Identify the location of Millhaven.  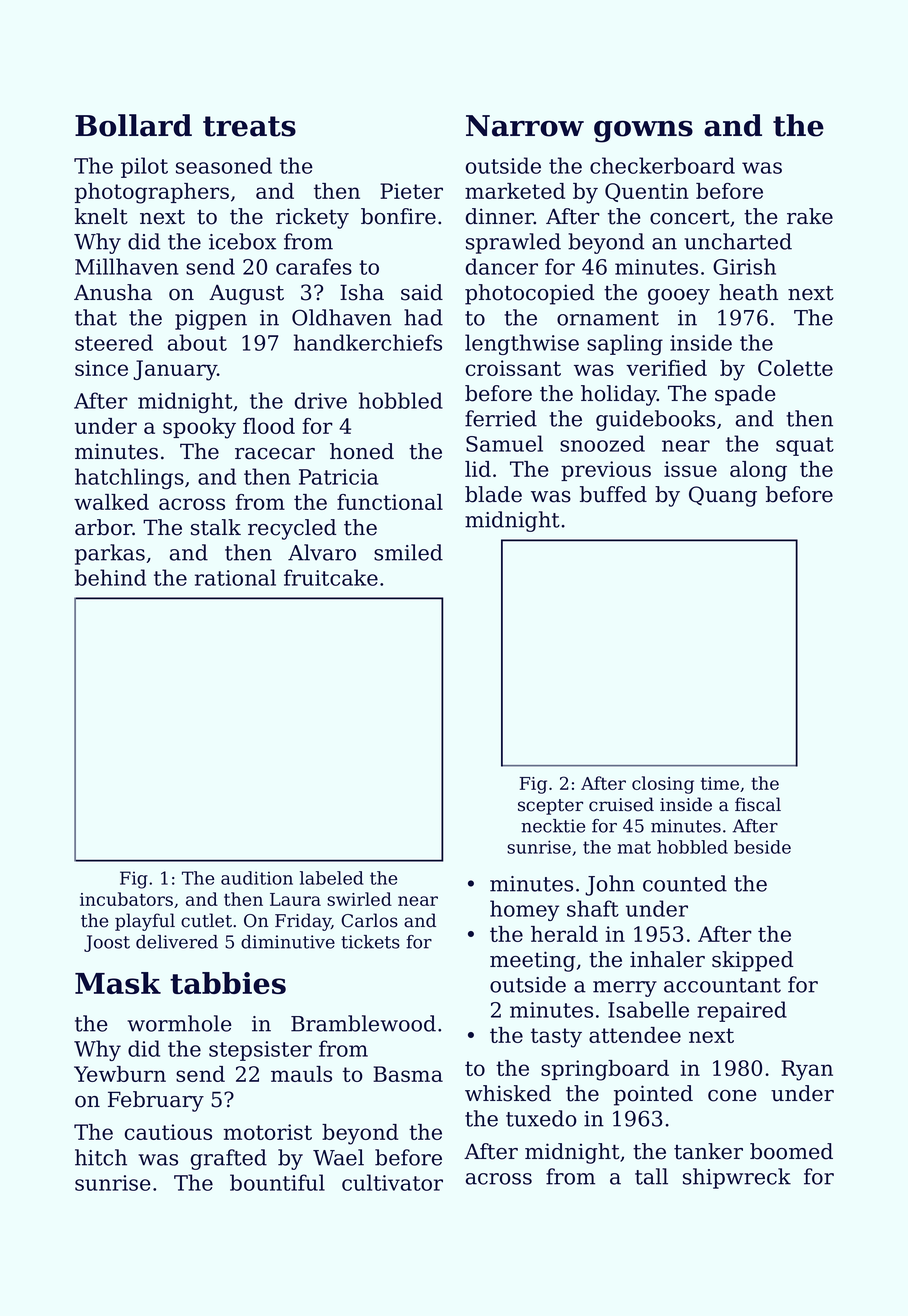
(126, 266).
